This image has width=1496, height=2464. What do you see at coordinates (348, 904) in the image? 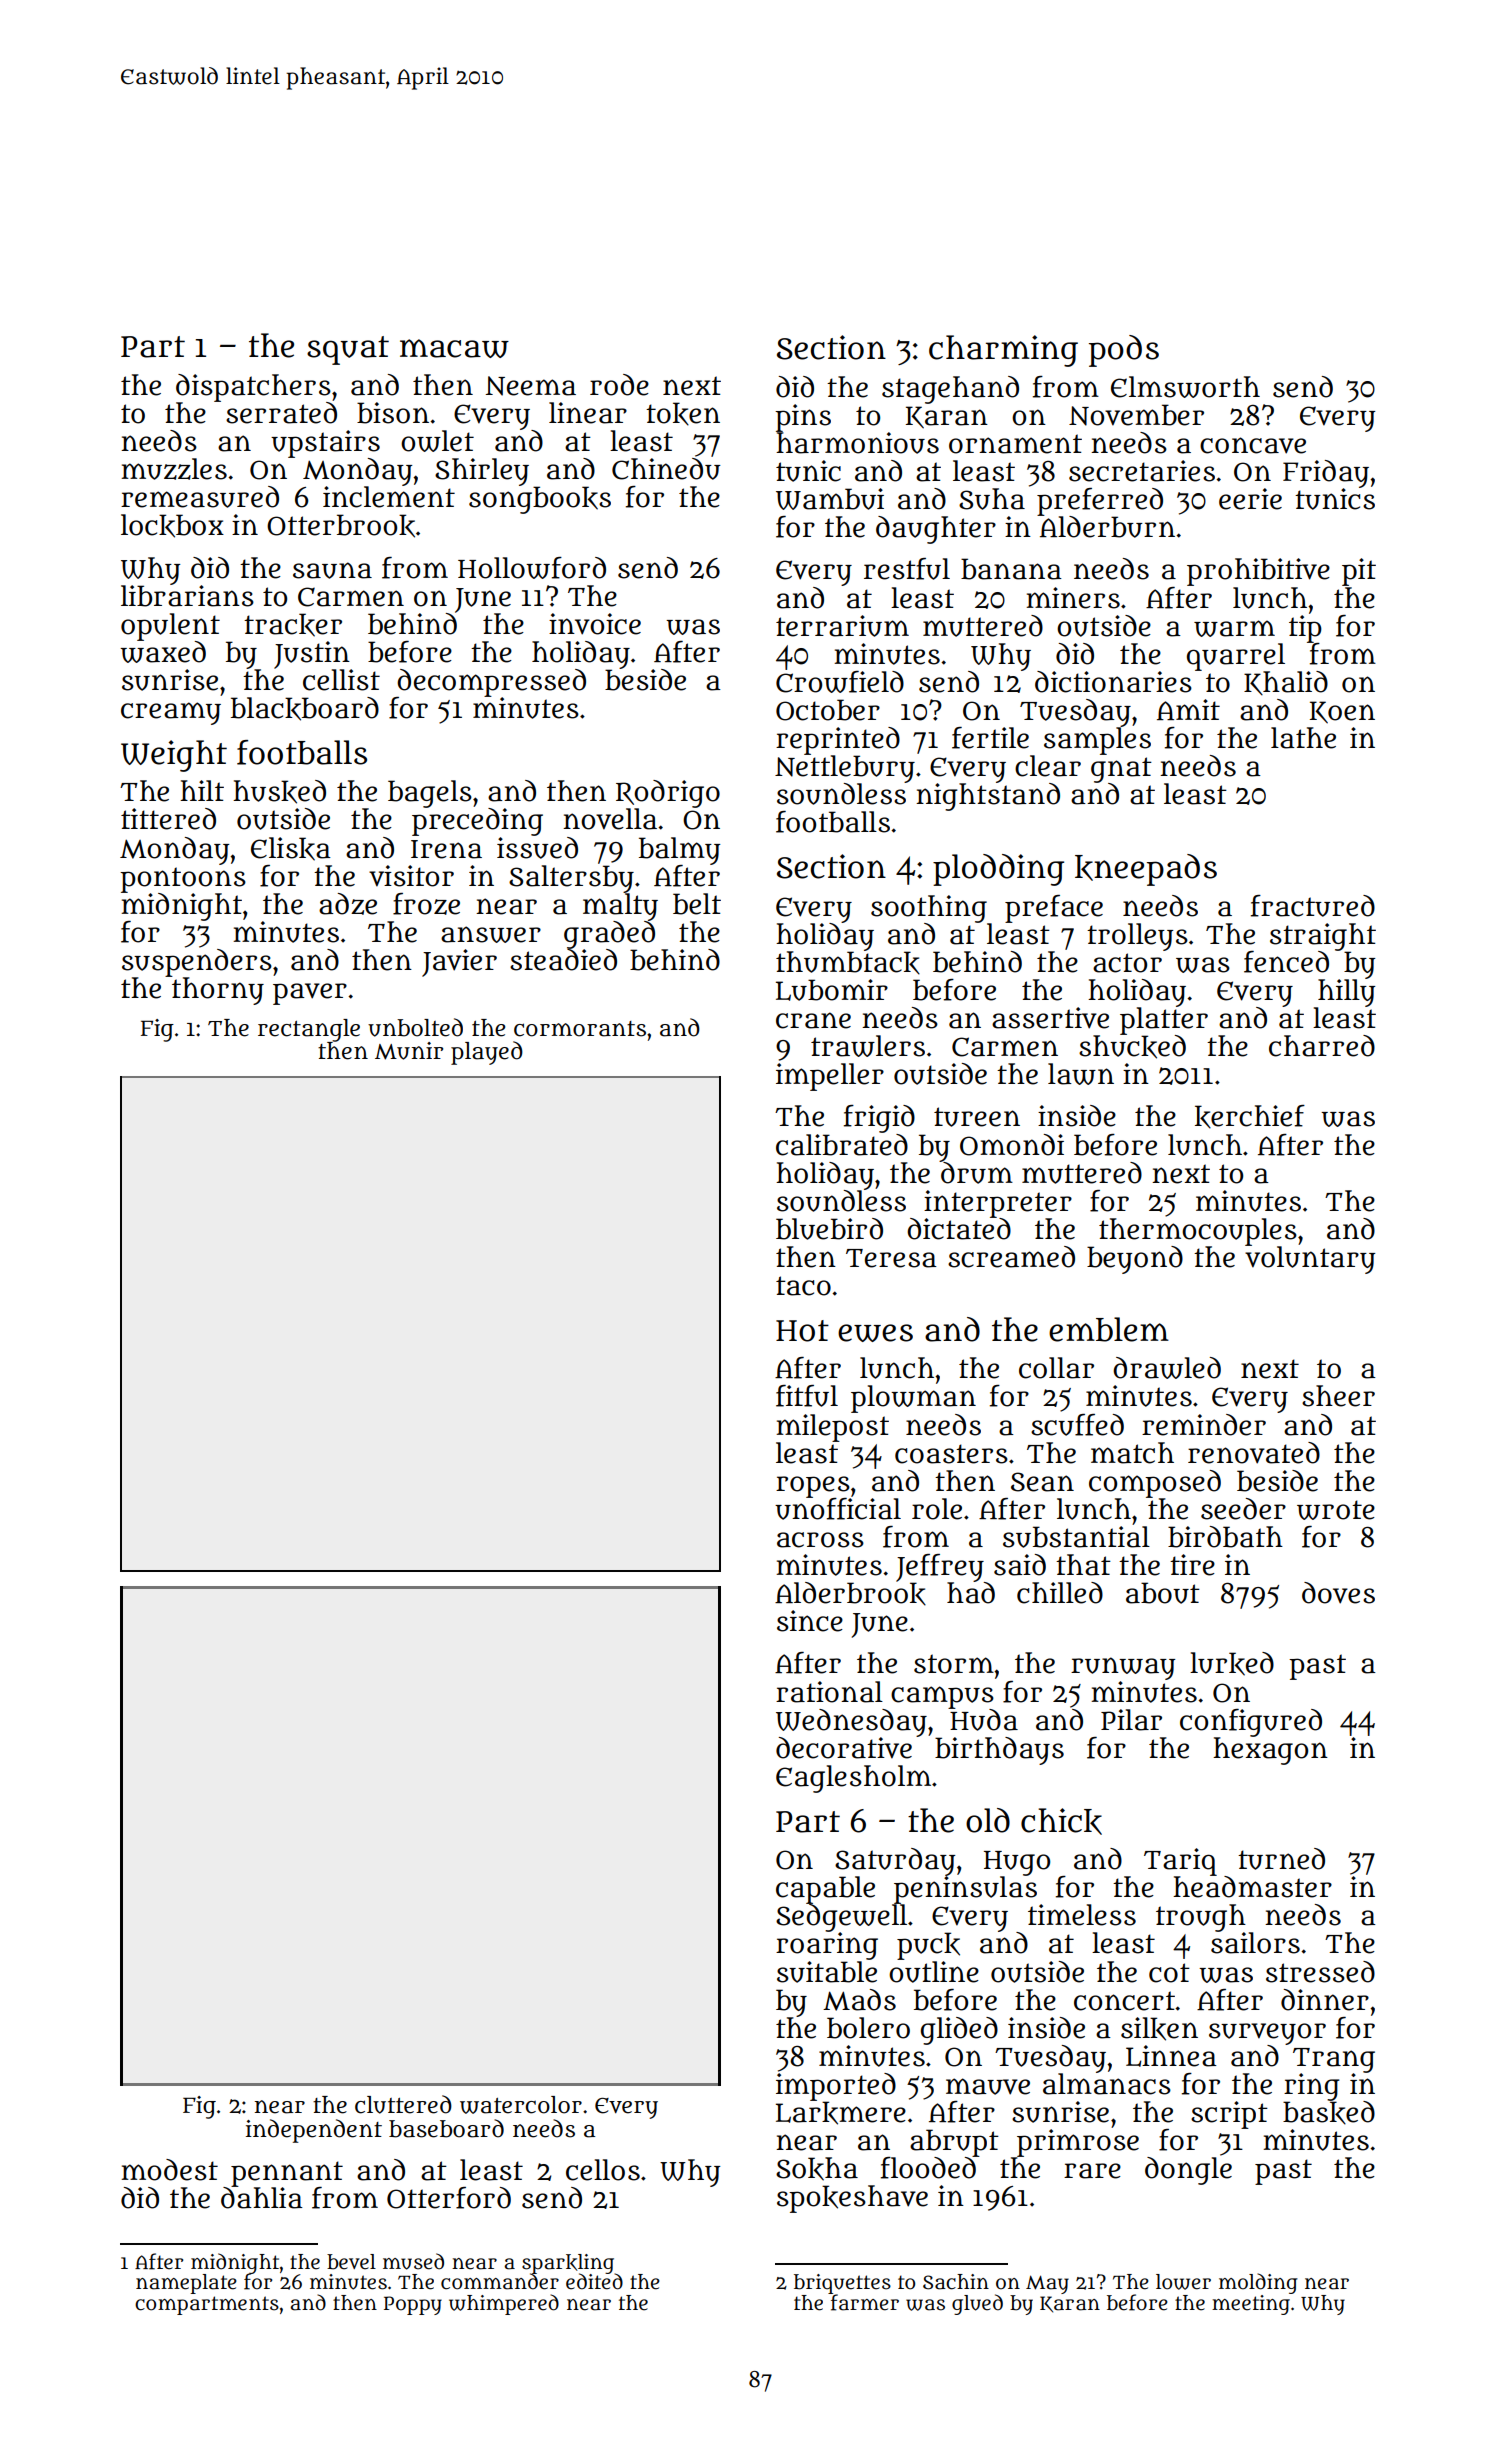
I see `adze` at bounding box center [348, 904].
